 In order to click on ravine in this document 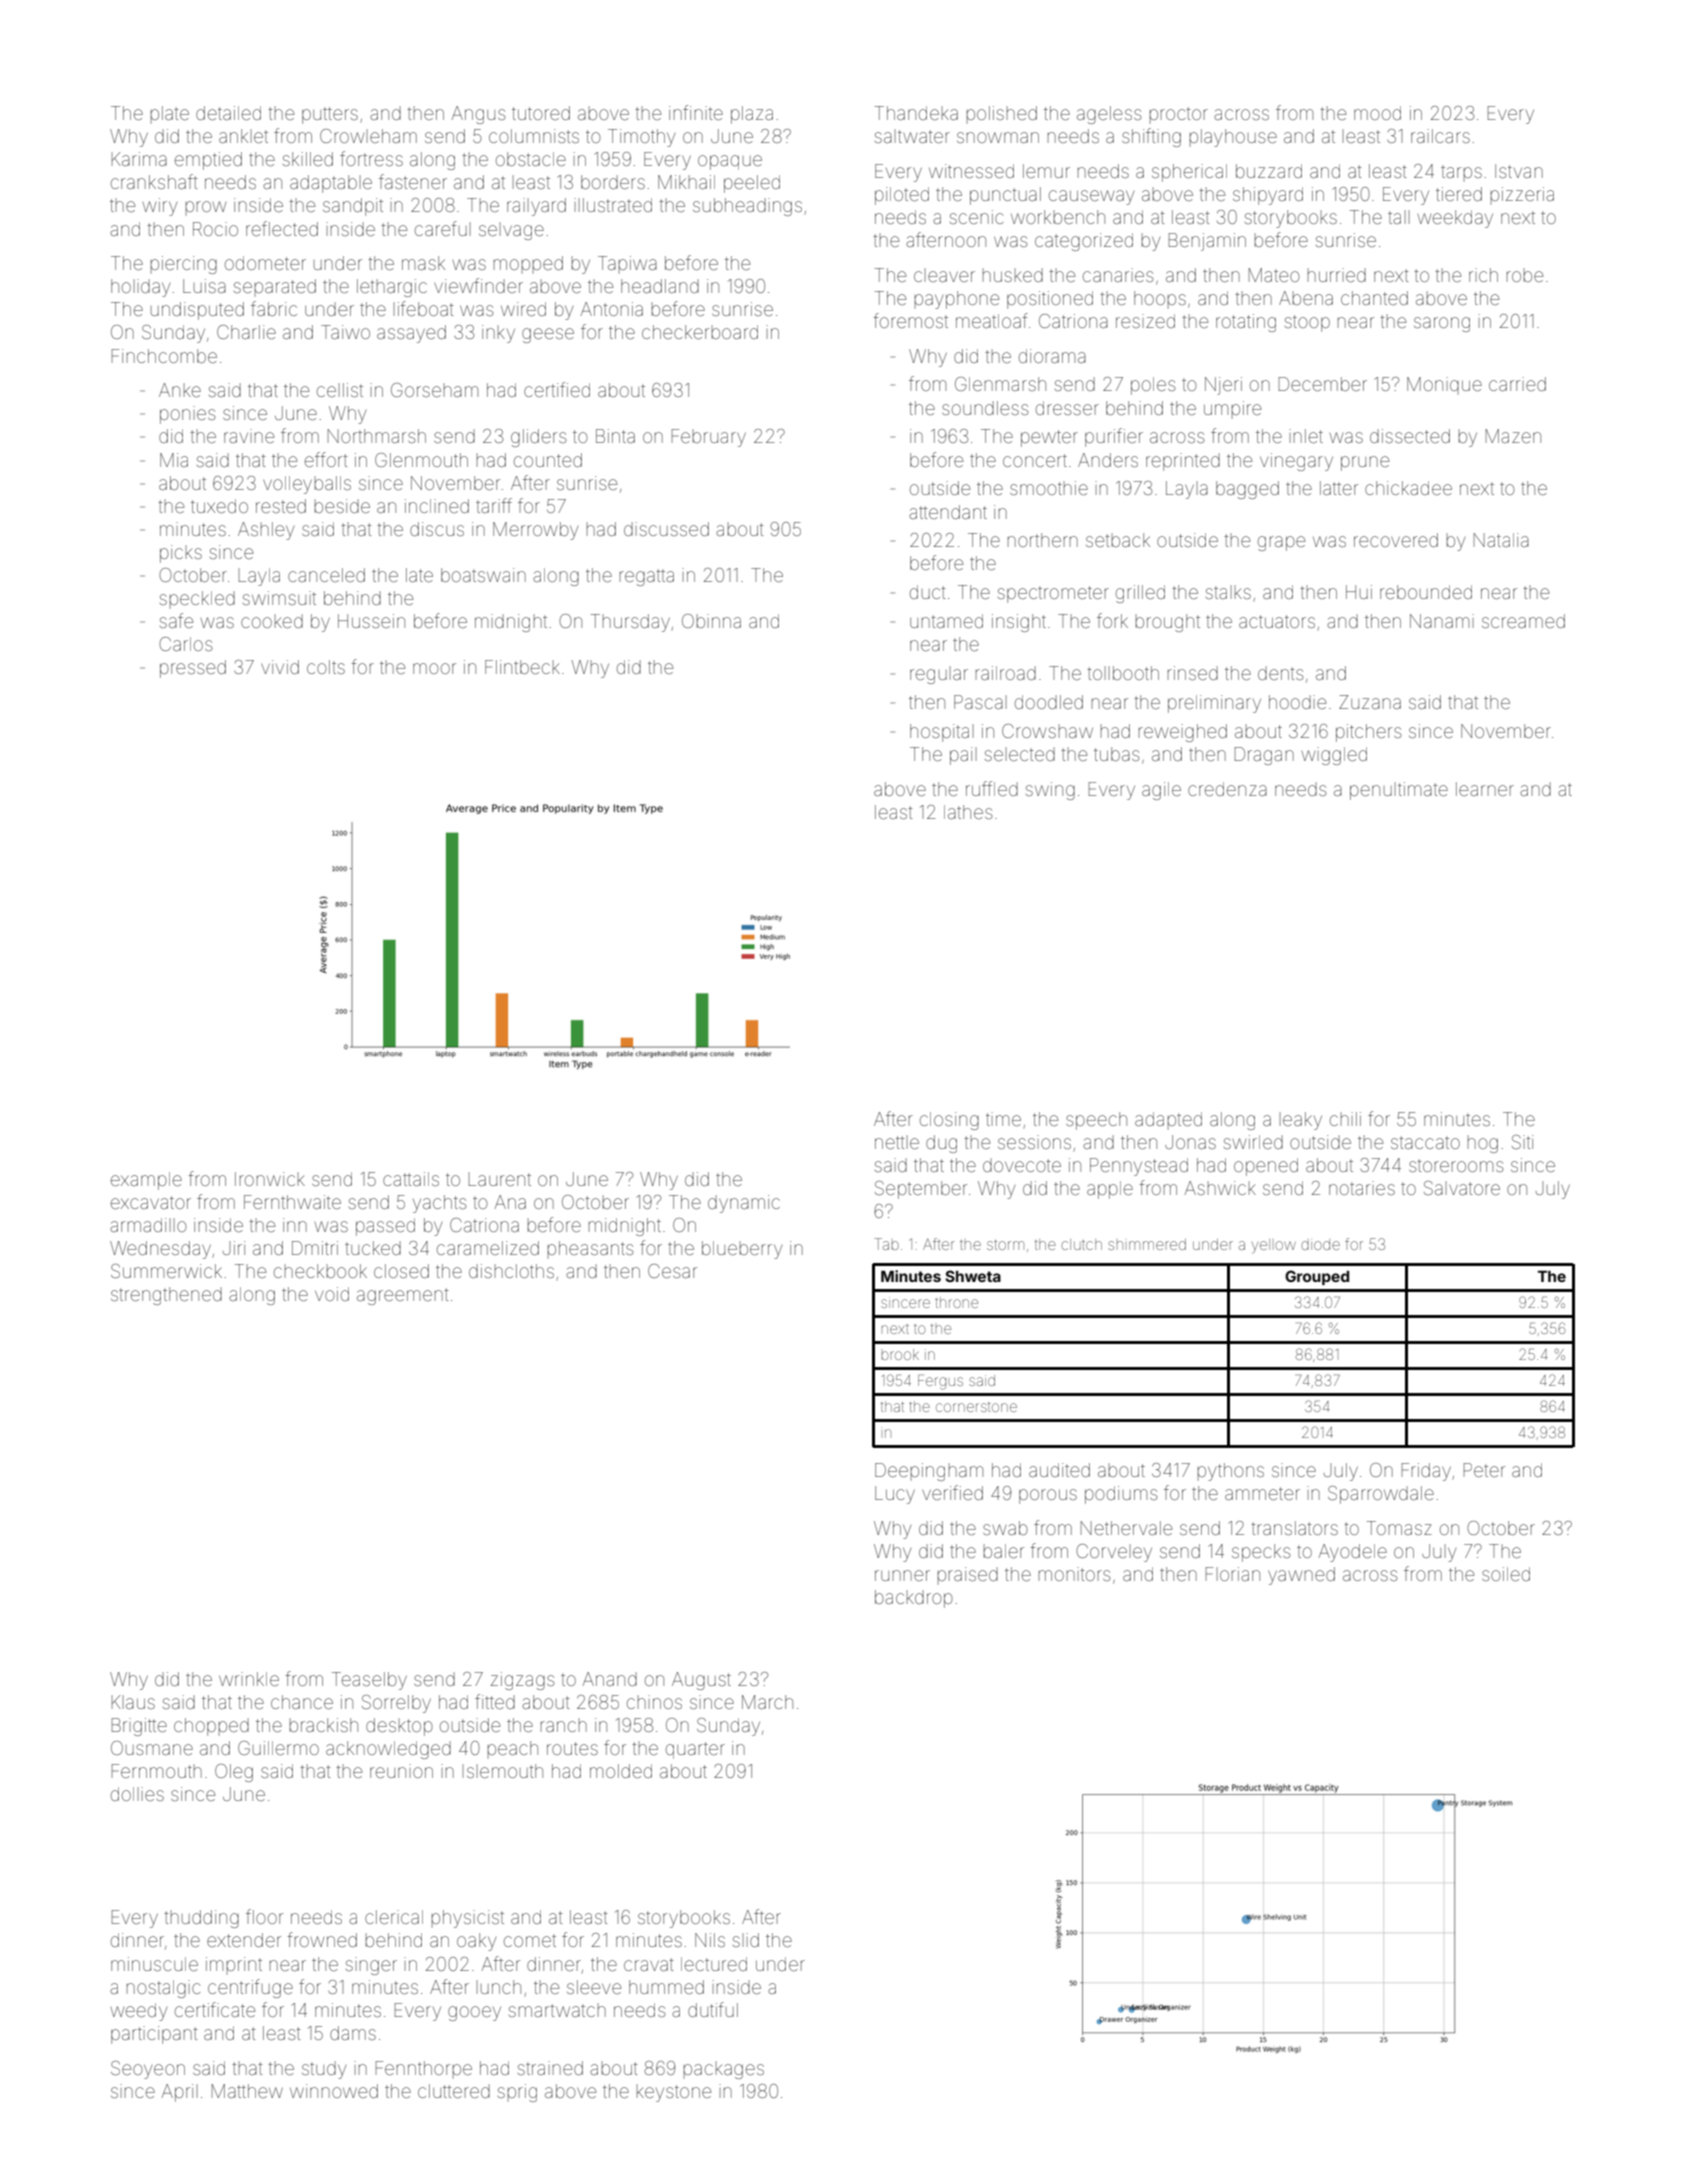, I will do `click(249, 436)`.
